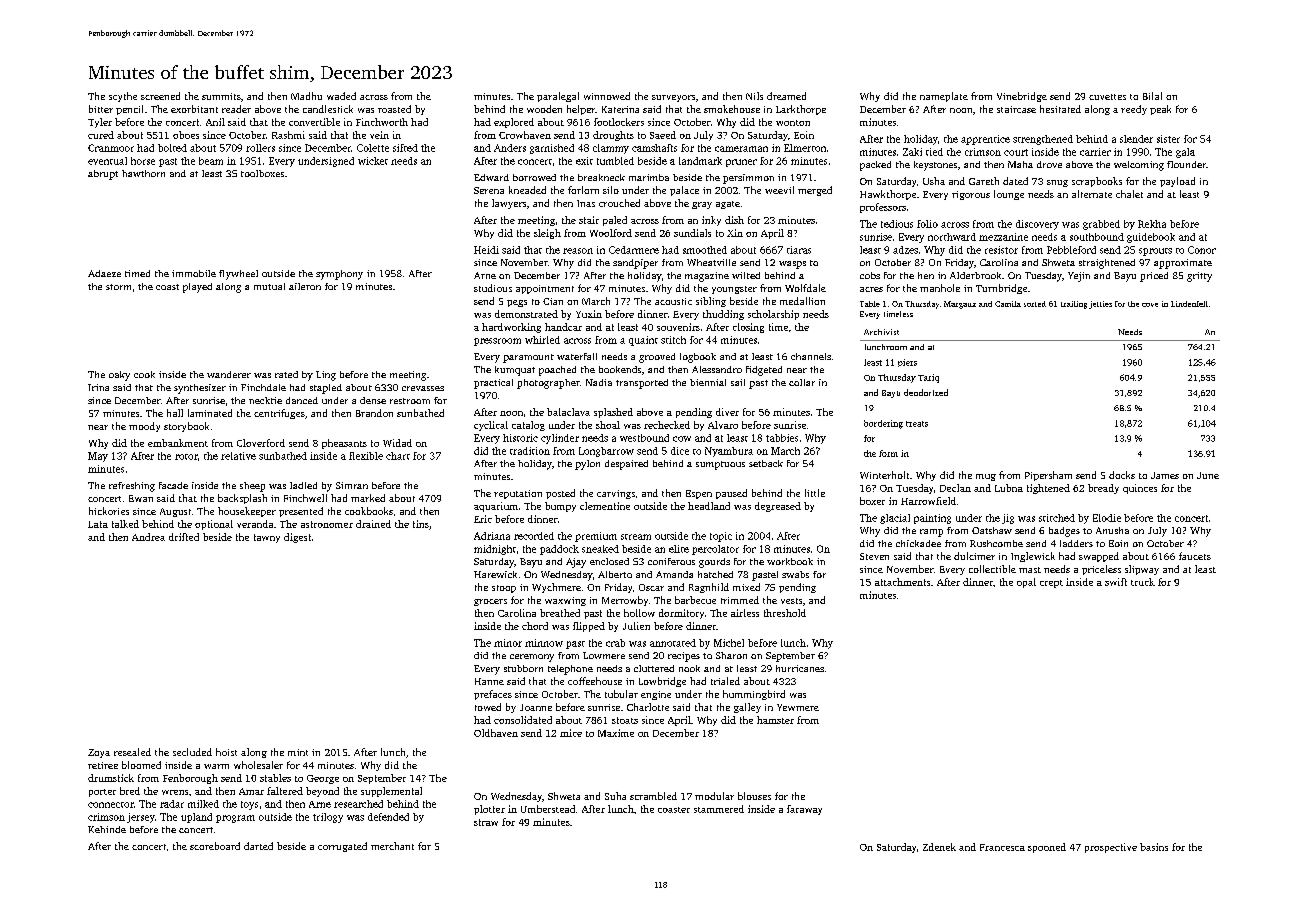 The image size is (1308, 924). I want to click on slender, so click(1136, 139).
